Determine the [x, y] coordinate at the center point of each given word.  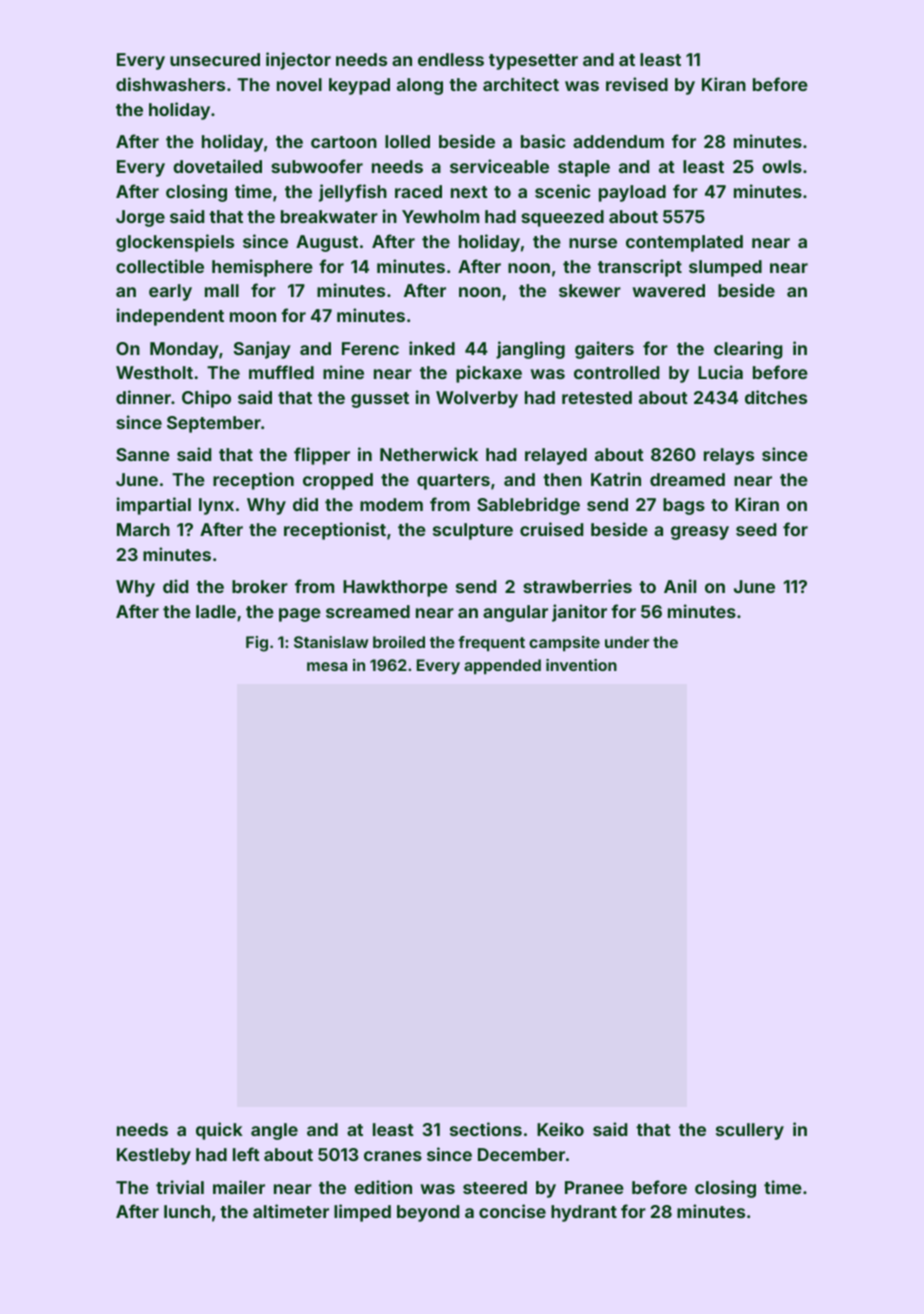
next [469, 192]
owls [782, 166]
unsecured [215, 59]
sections [486, 1129]
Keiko [560, 1129]
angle [274, 1131]
